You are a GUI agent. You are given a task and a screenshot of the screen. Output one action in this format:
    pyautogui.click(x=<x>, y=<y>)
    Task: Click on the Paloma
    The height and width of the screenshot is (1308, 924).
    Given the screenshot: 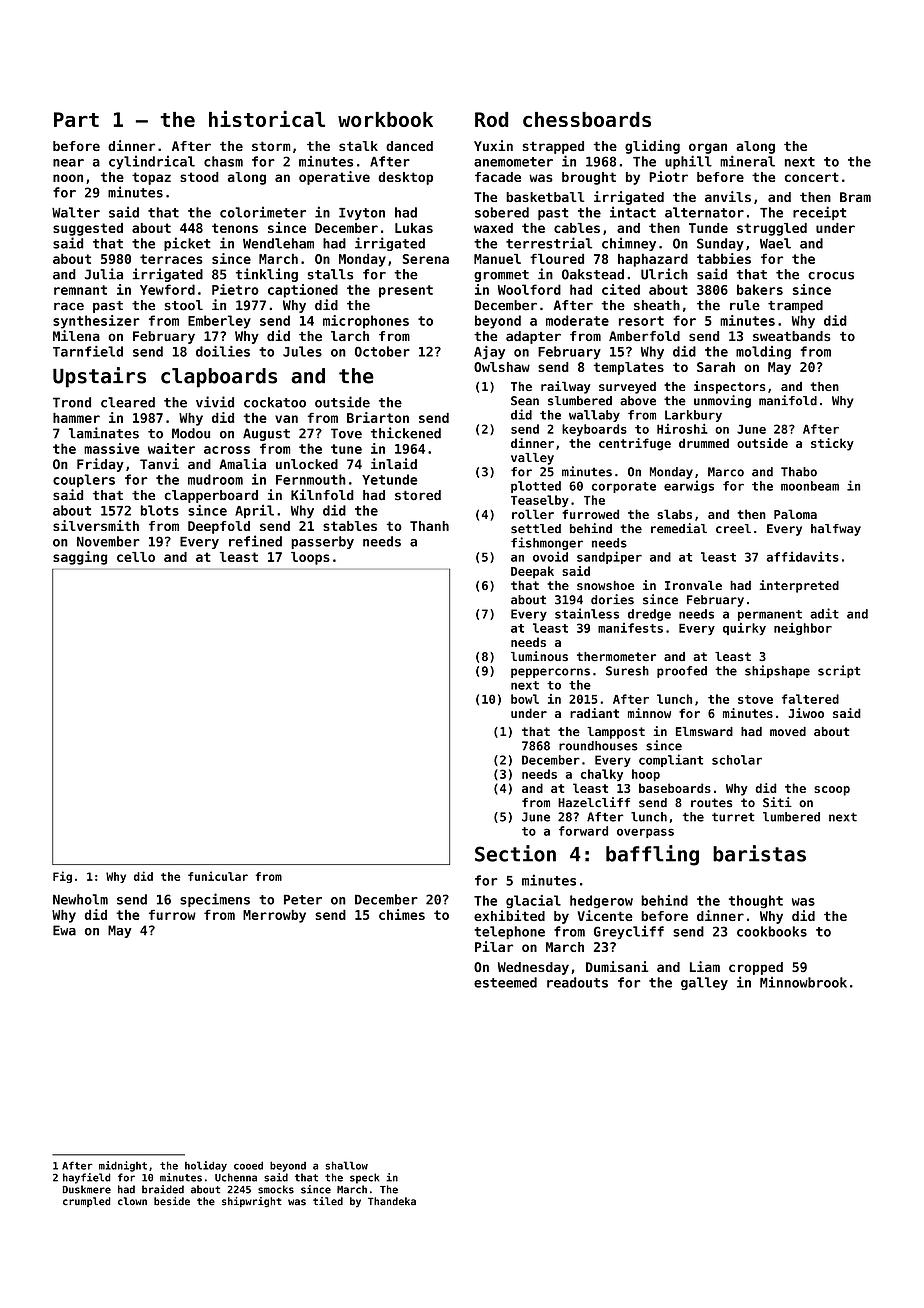 What is the action you would take?
    pyautogui.click(x=795, y=514)
